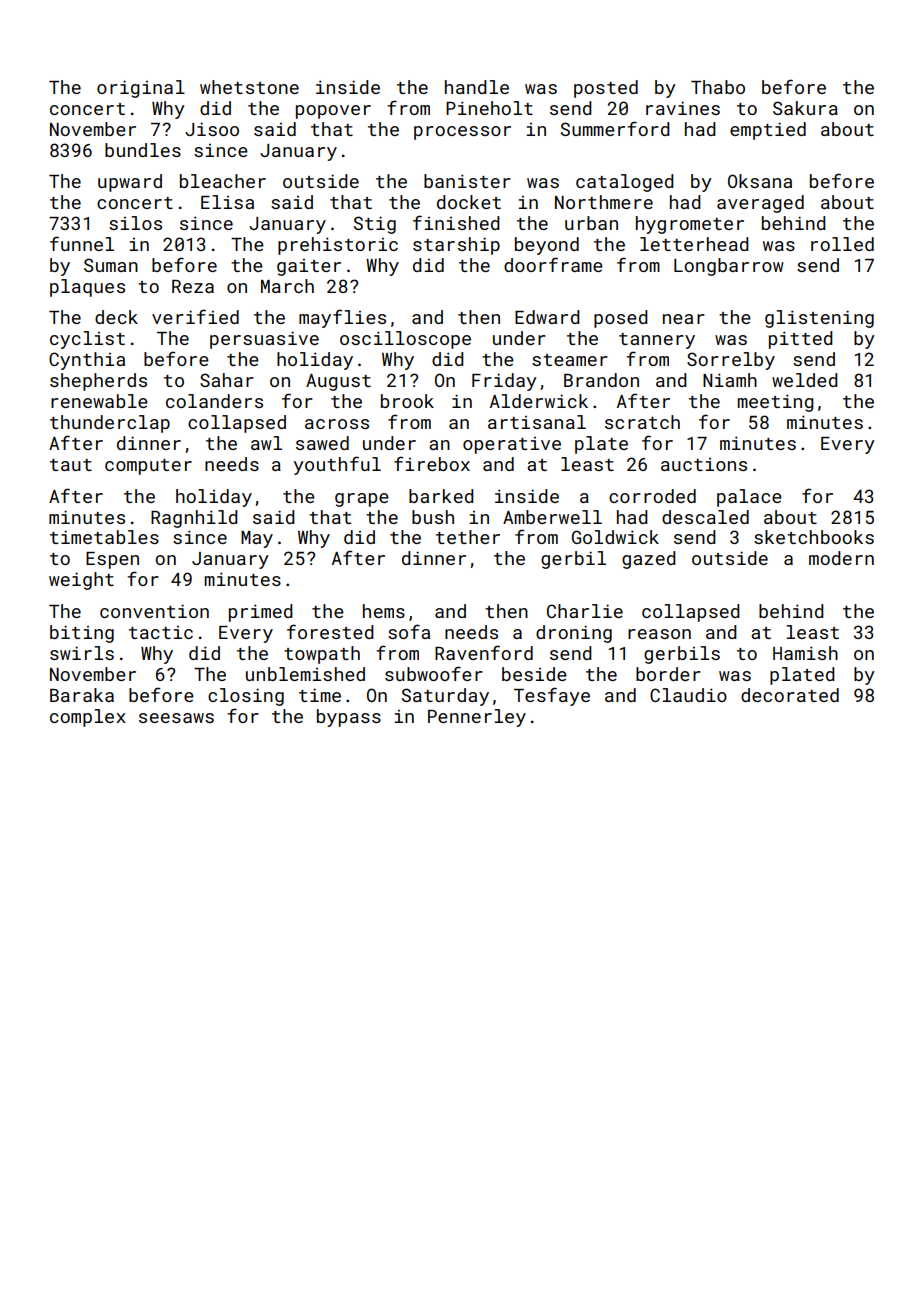 The width and height of the image is (924, 1314). What do you see at coordinates (112, 560) in the image?
I see `Espen` at bounding box center [112, 560].
